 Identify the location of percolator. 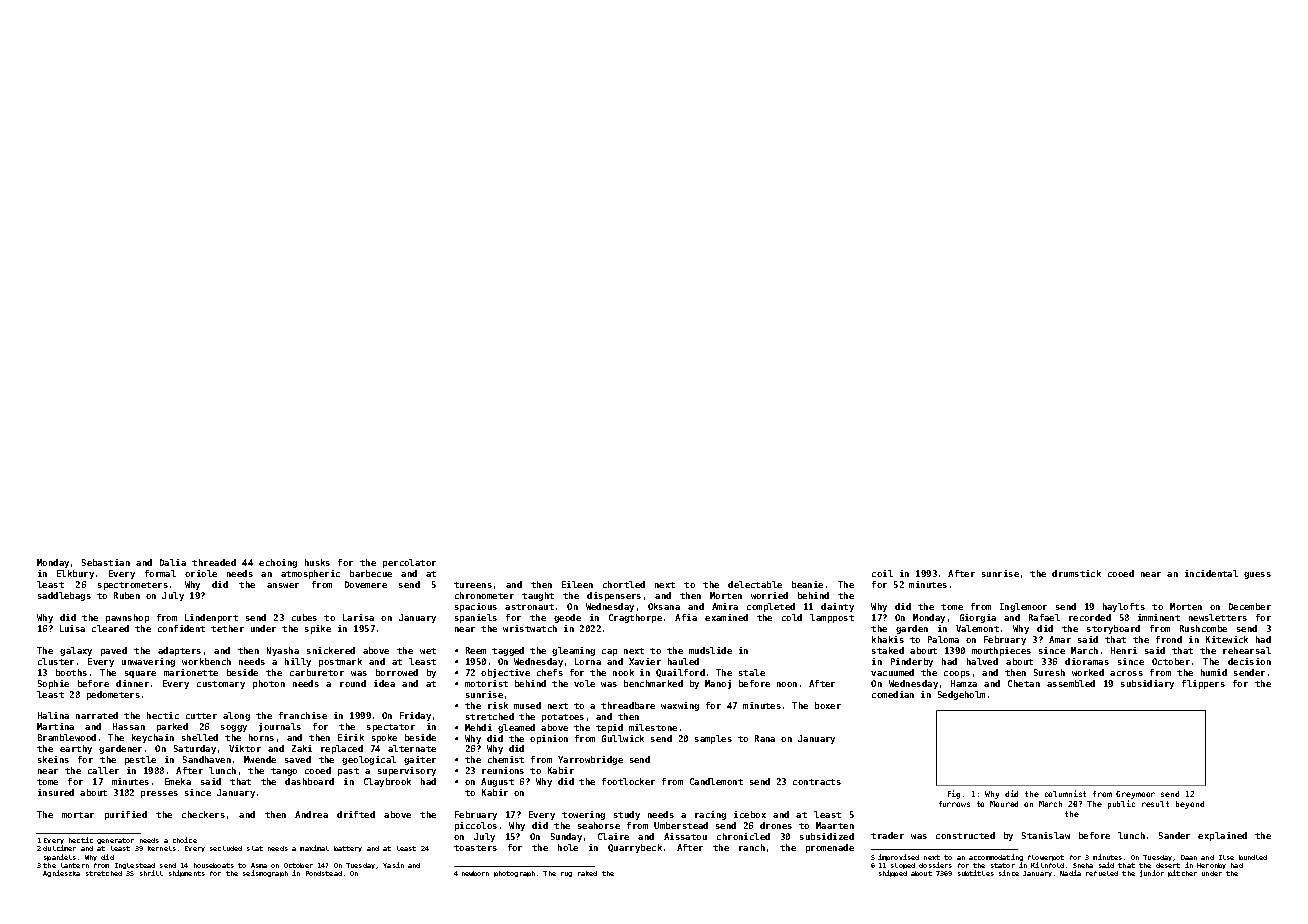
(409, 563).
